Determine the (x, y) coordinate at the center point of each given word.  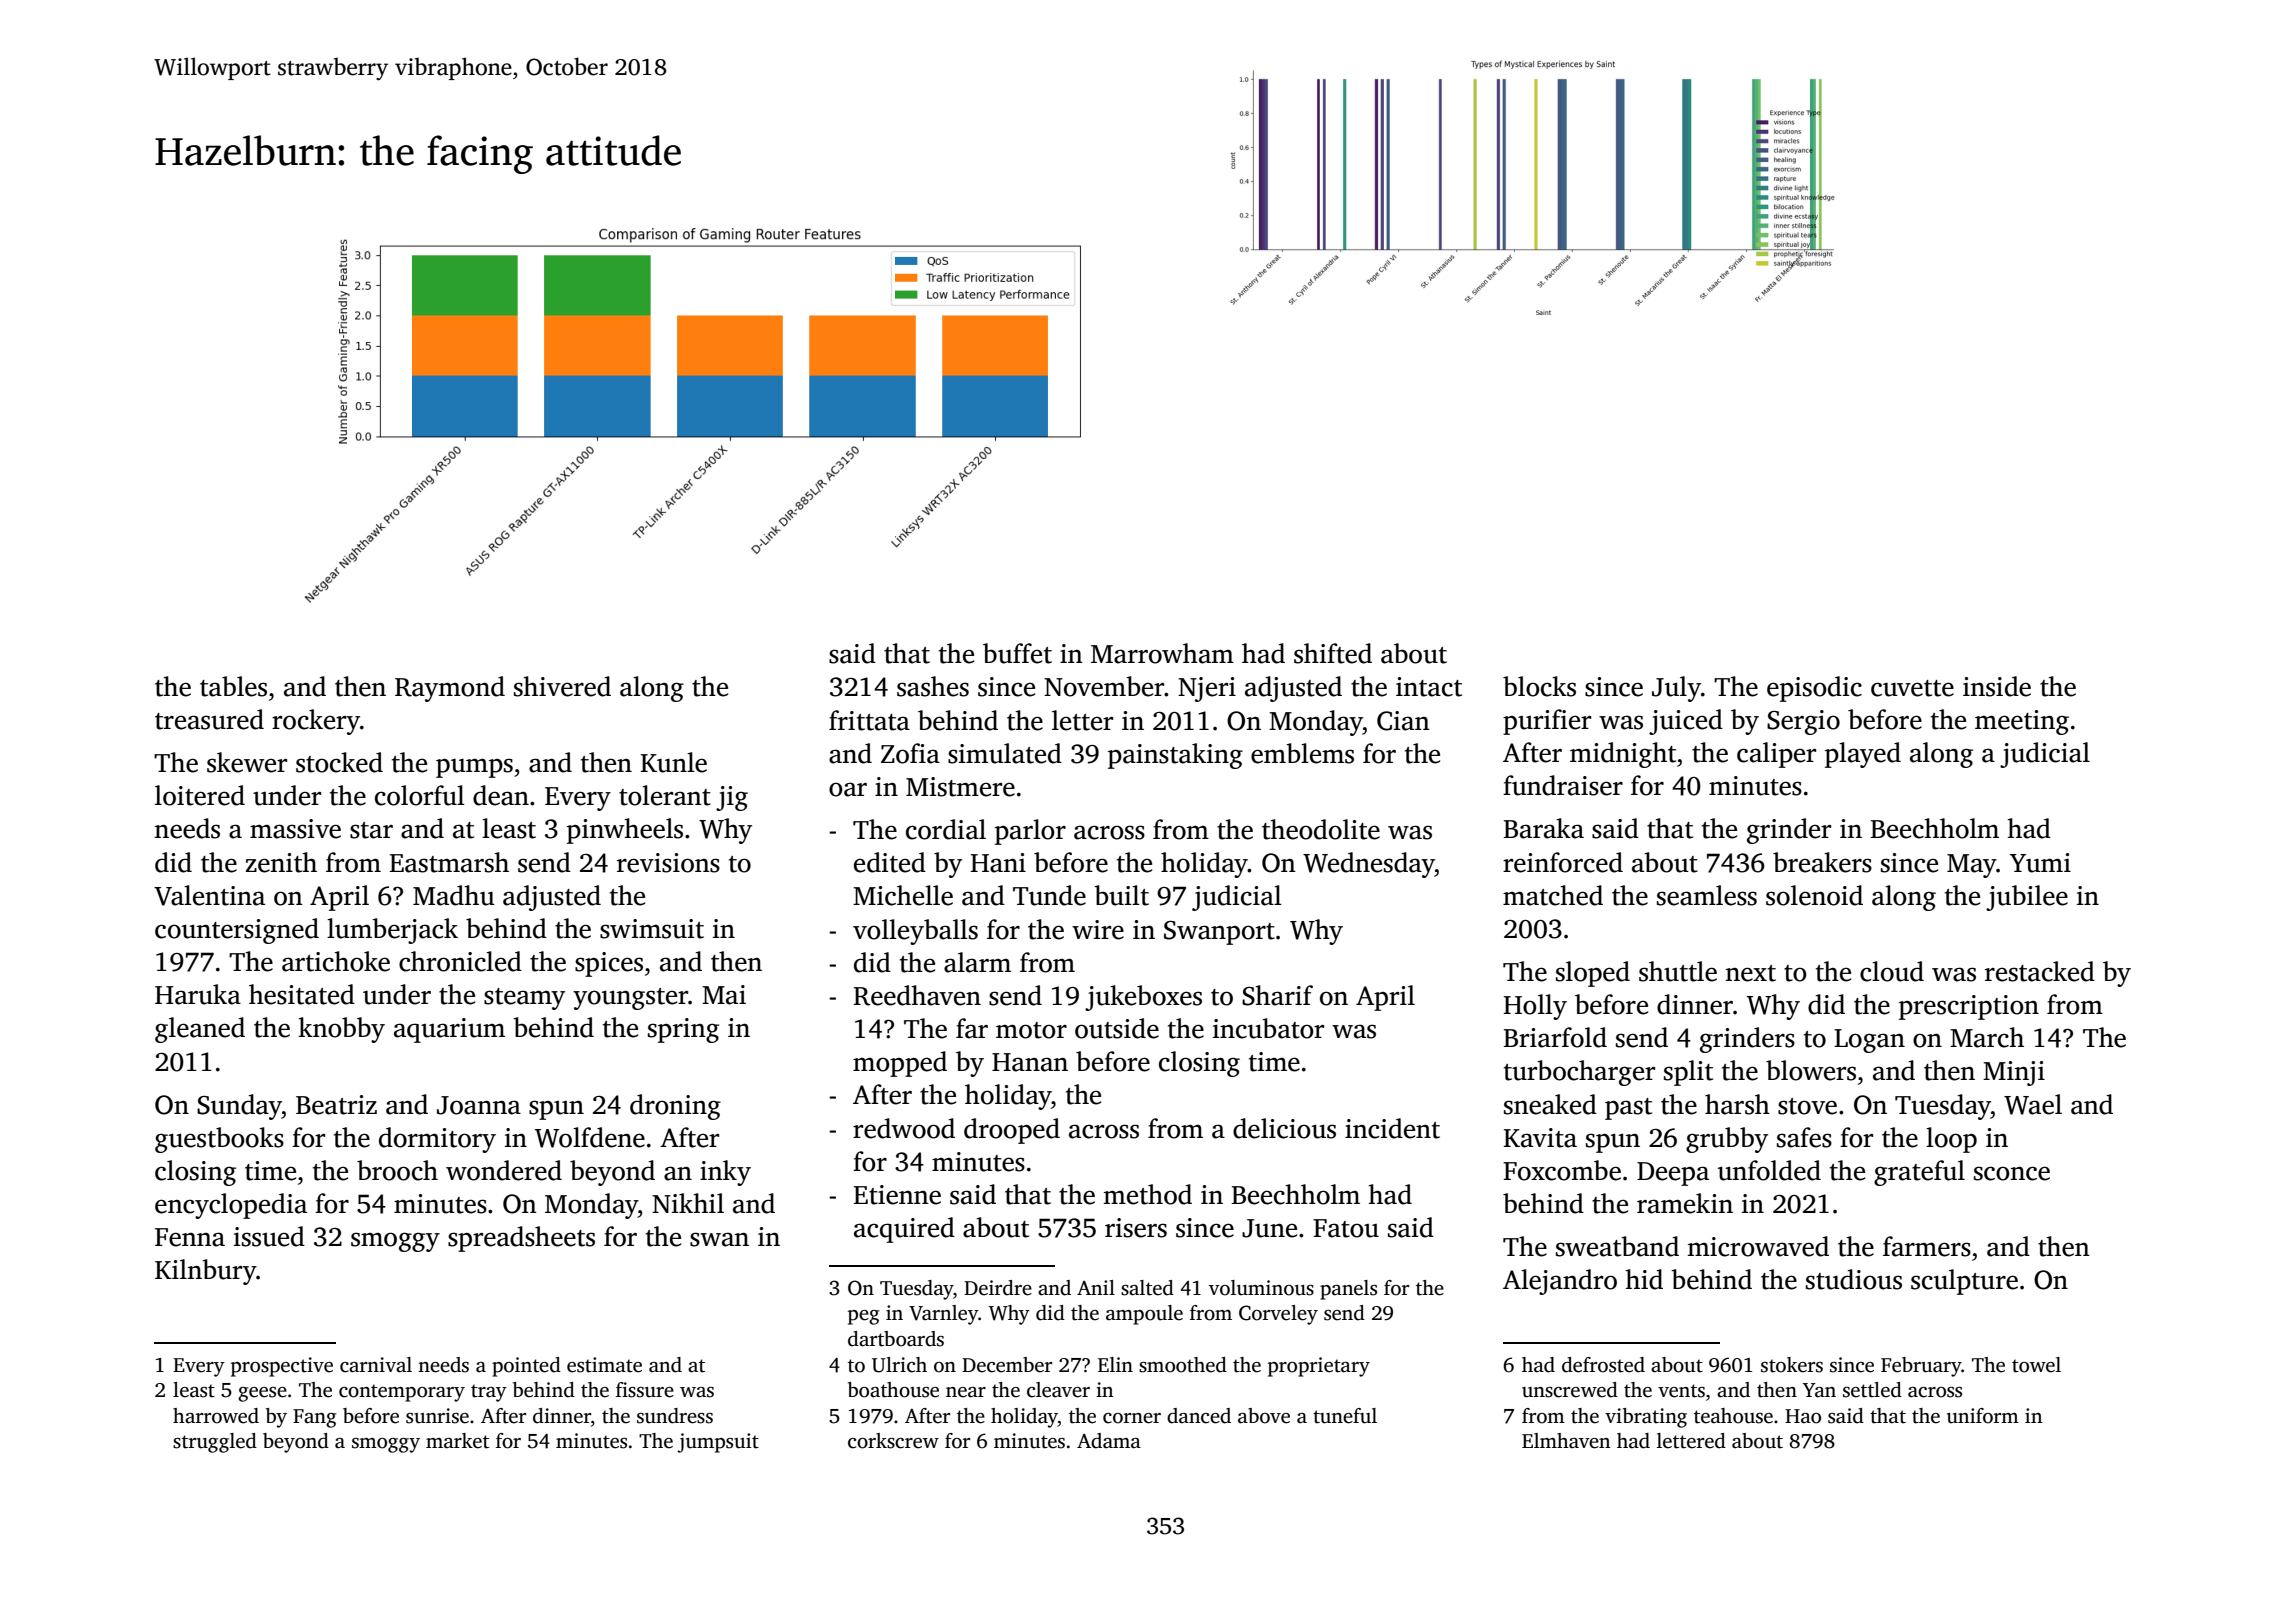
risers (1136, 1228)
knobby (341, 1030)
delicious (1284, 1128)
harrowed (216, 1416)
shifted (1333, 653)
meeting (2022, 722)
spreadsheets (521, 1239)
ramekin (1685, 1203)
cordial (946, 829)
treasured (209, 719)
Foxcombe (1562, 1170)
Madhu (454, 895)
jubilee (2027, 898)
